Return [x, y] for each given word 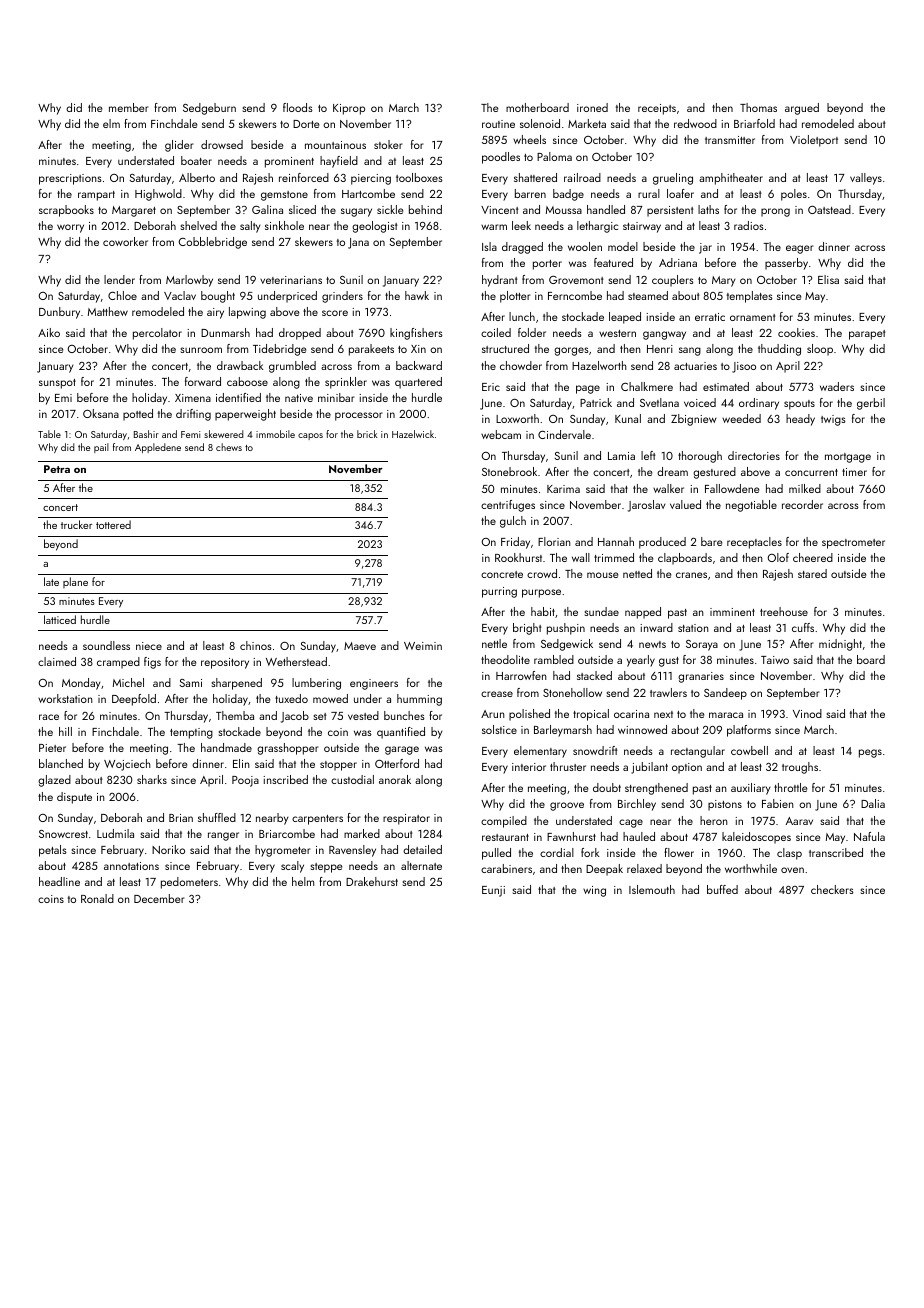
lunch [522, 316]
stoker [388, 144]
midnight [840, 645]
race [49, 717]
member [129, 107]
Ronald [97, 898]
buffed [722, 889]
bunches [404, 715]
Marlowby [189, 281]
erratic [710, 317]
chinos [256, 645]
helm [303, 881]
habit [543, 611]
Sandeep [725, 694]
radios [749, 225]
